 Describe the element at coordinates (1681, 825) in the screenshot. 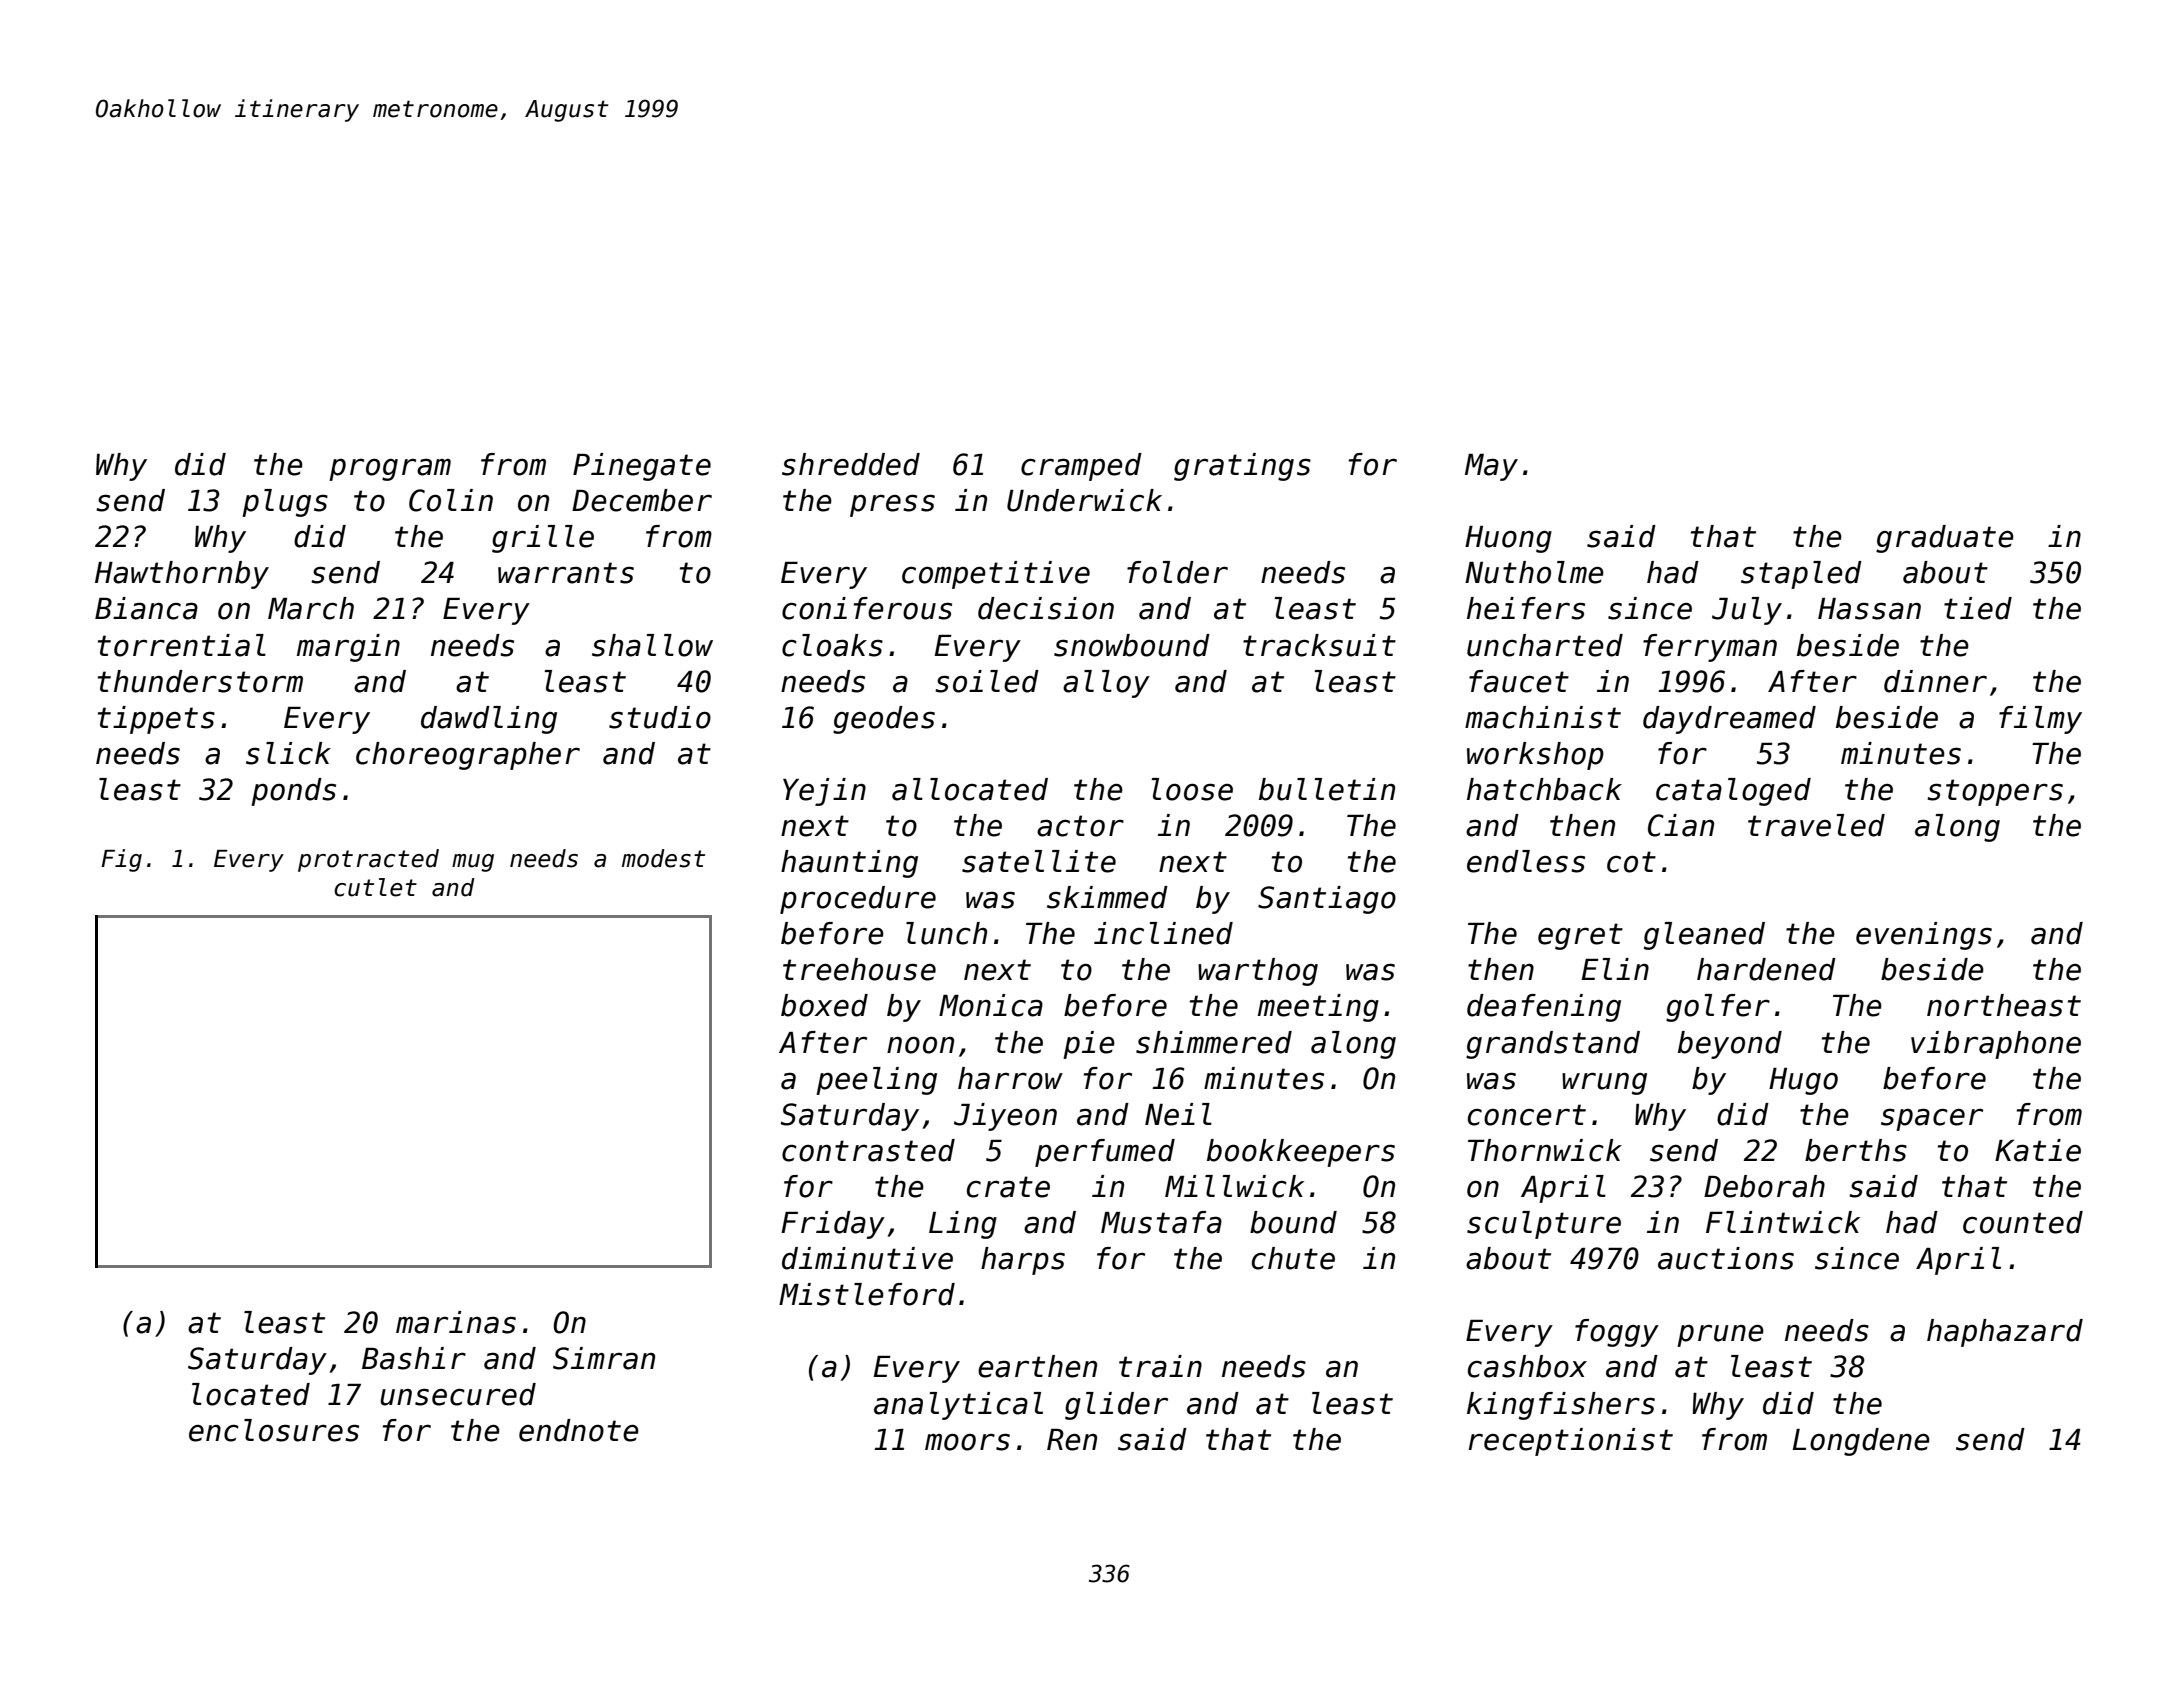

I see `Cian` at that location.
